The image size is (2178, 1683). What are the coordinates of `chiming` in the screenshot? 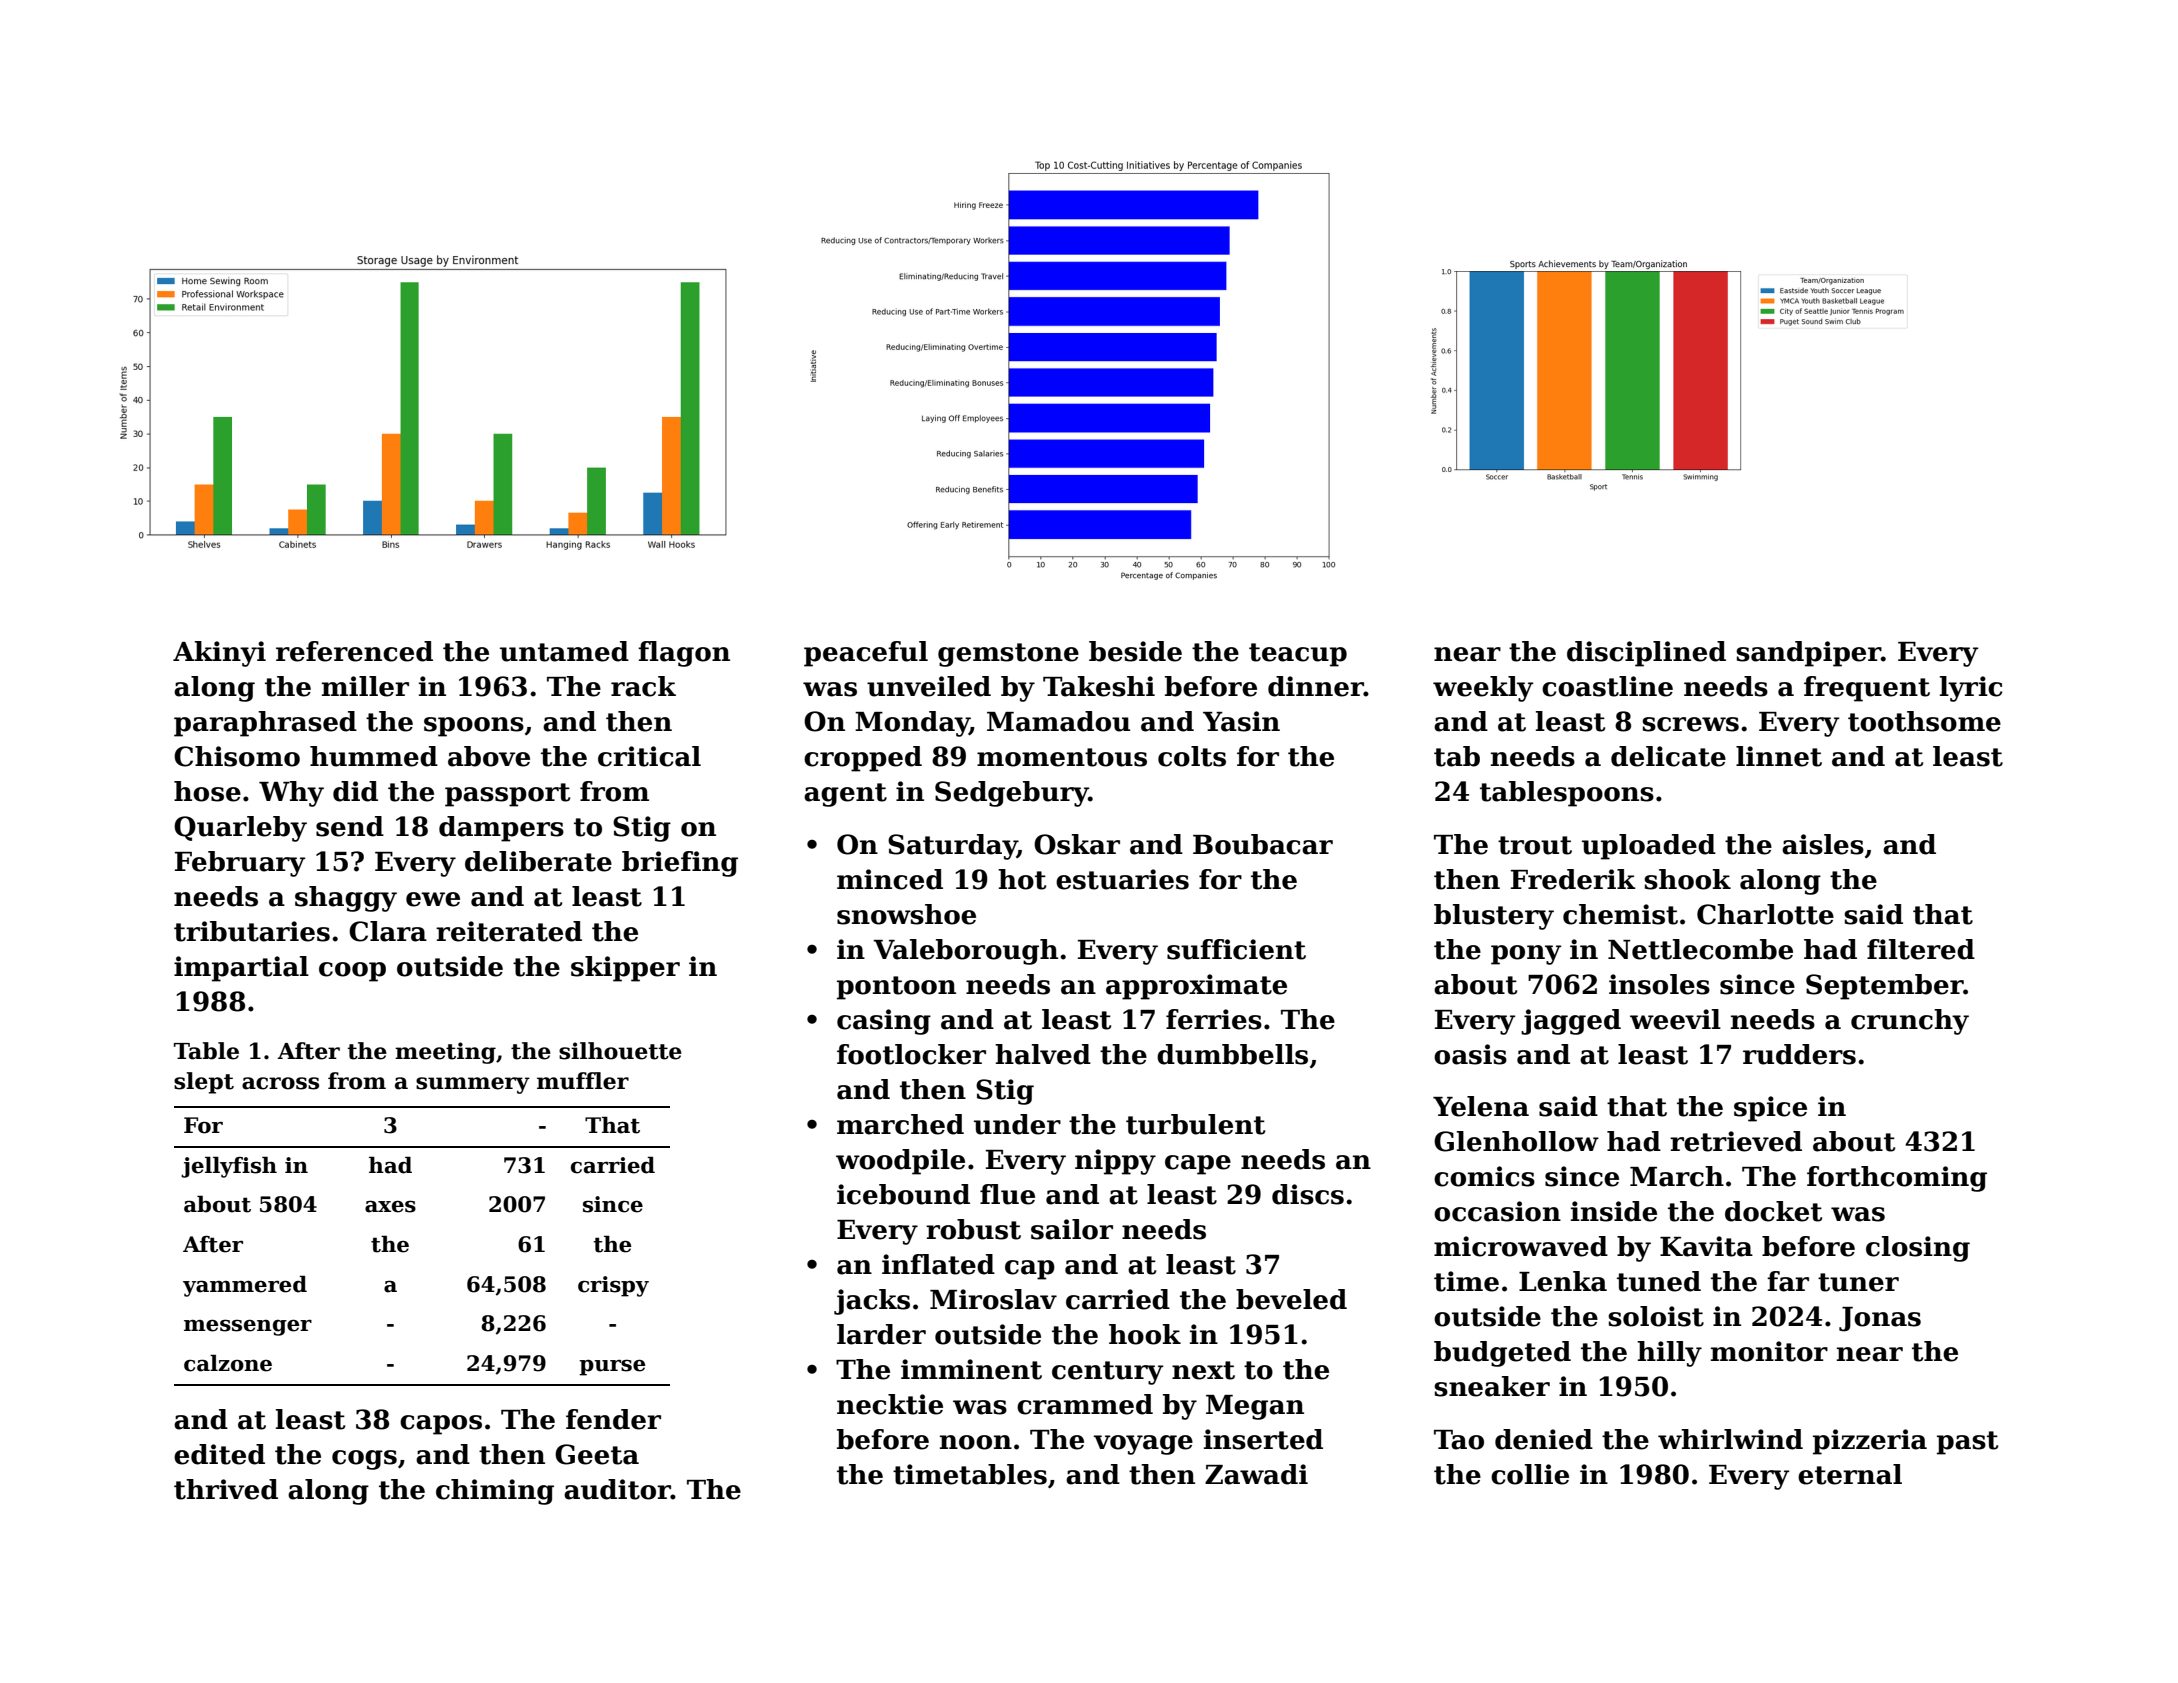 It's located at (495, 1492).
